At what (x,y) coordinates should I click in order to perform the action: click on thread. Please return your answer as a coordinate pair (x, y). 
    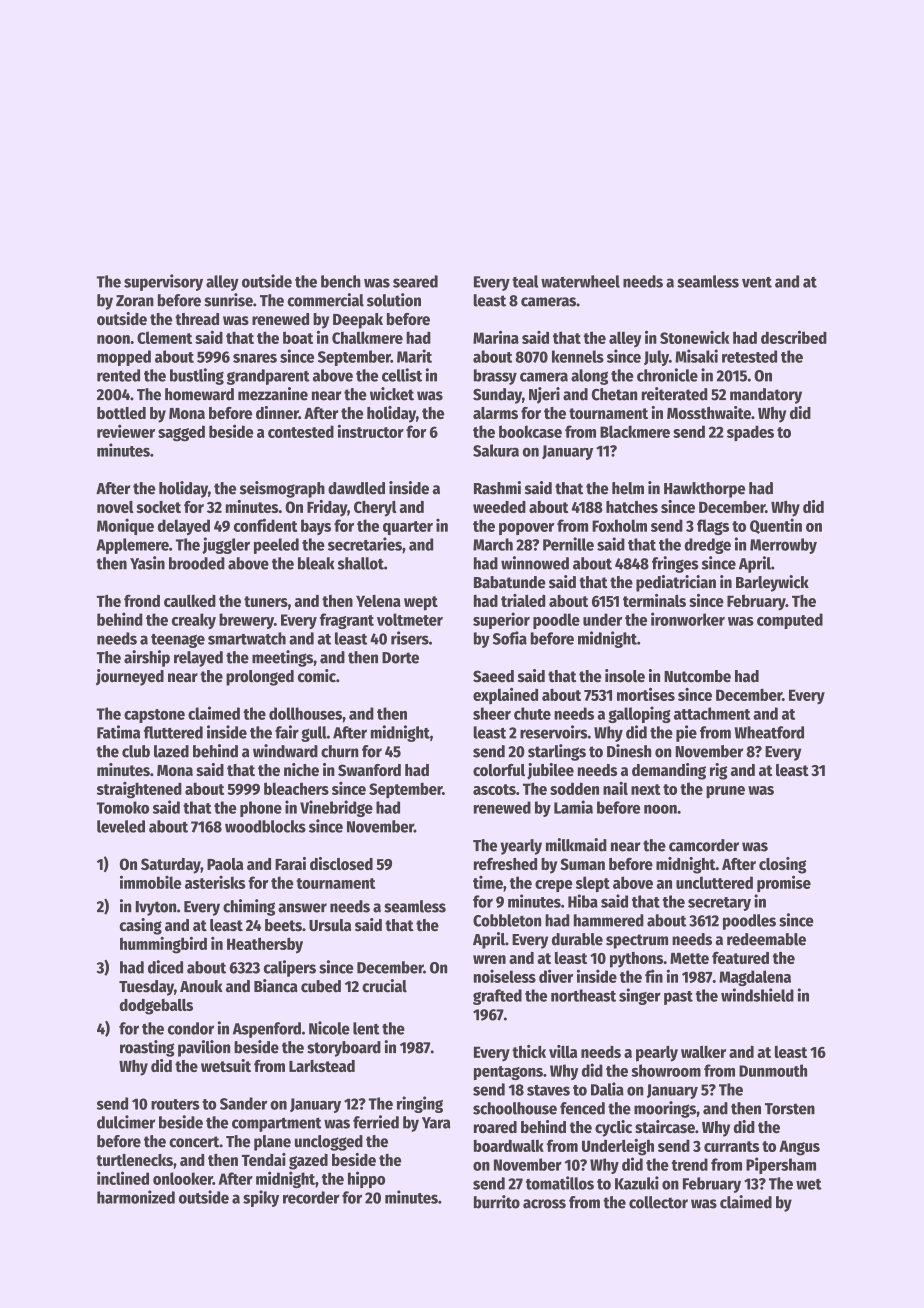
    Looking at the image, I should click on (197, 319).
